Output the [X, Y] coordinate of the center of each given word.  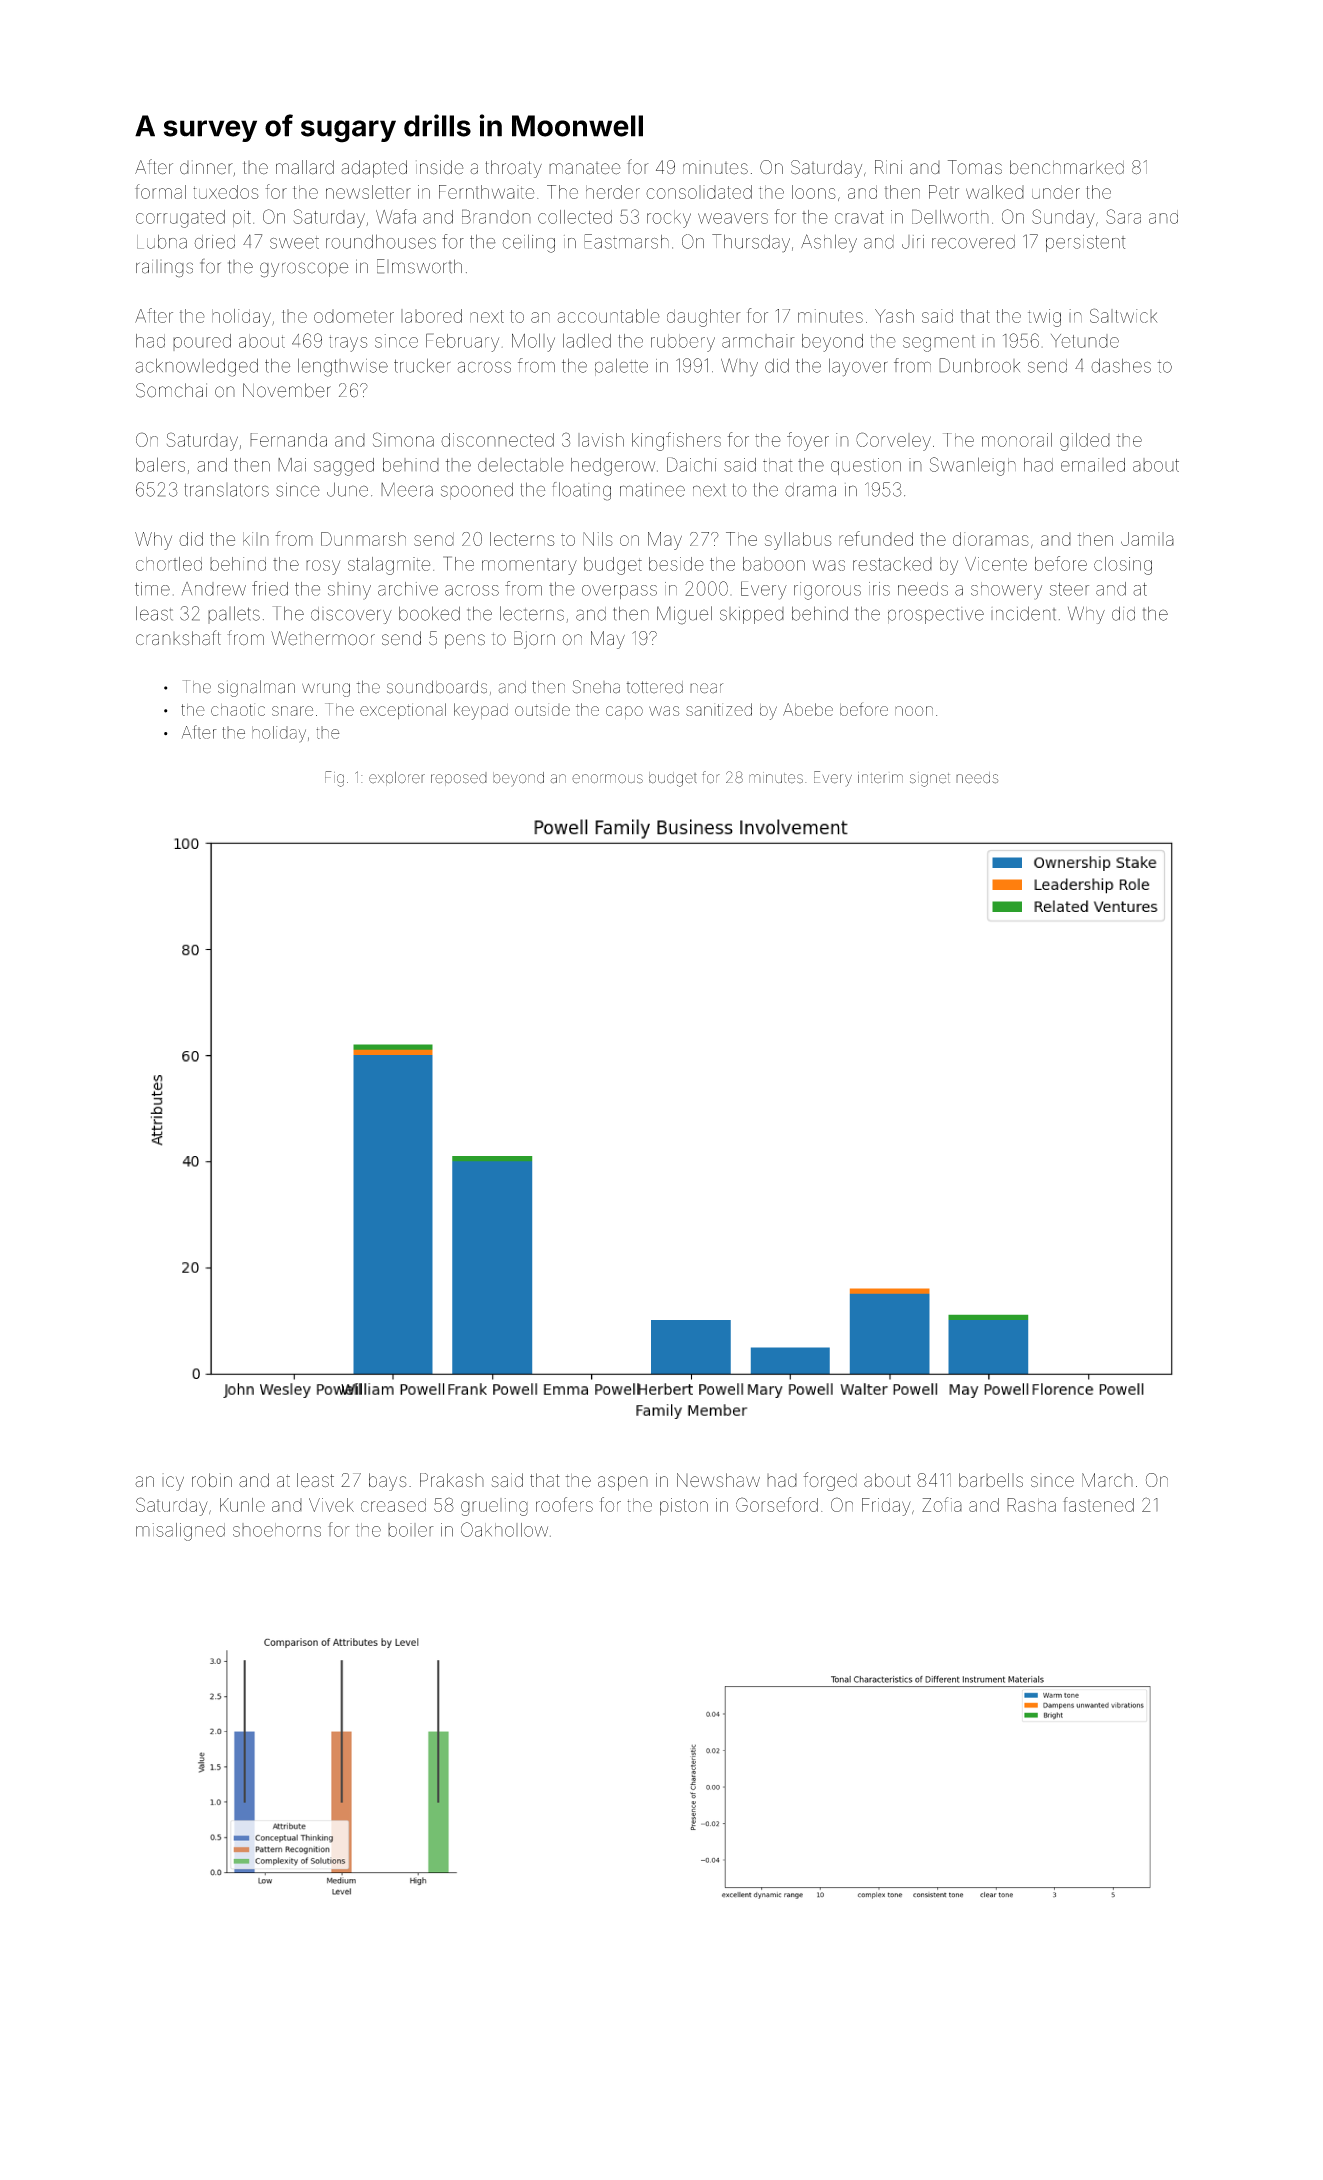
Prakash [452, 1480]
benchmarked [1067, 167]
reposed [459, 779]
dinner [206, 167]
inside [439, 167]
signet [930, 779]
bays [388, 1482]
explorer [397, 778]
